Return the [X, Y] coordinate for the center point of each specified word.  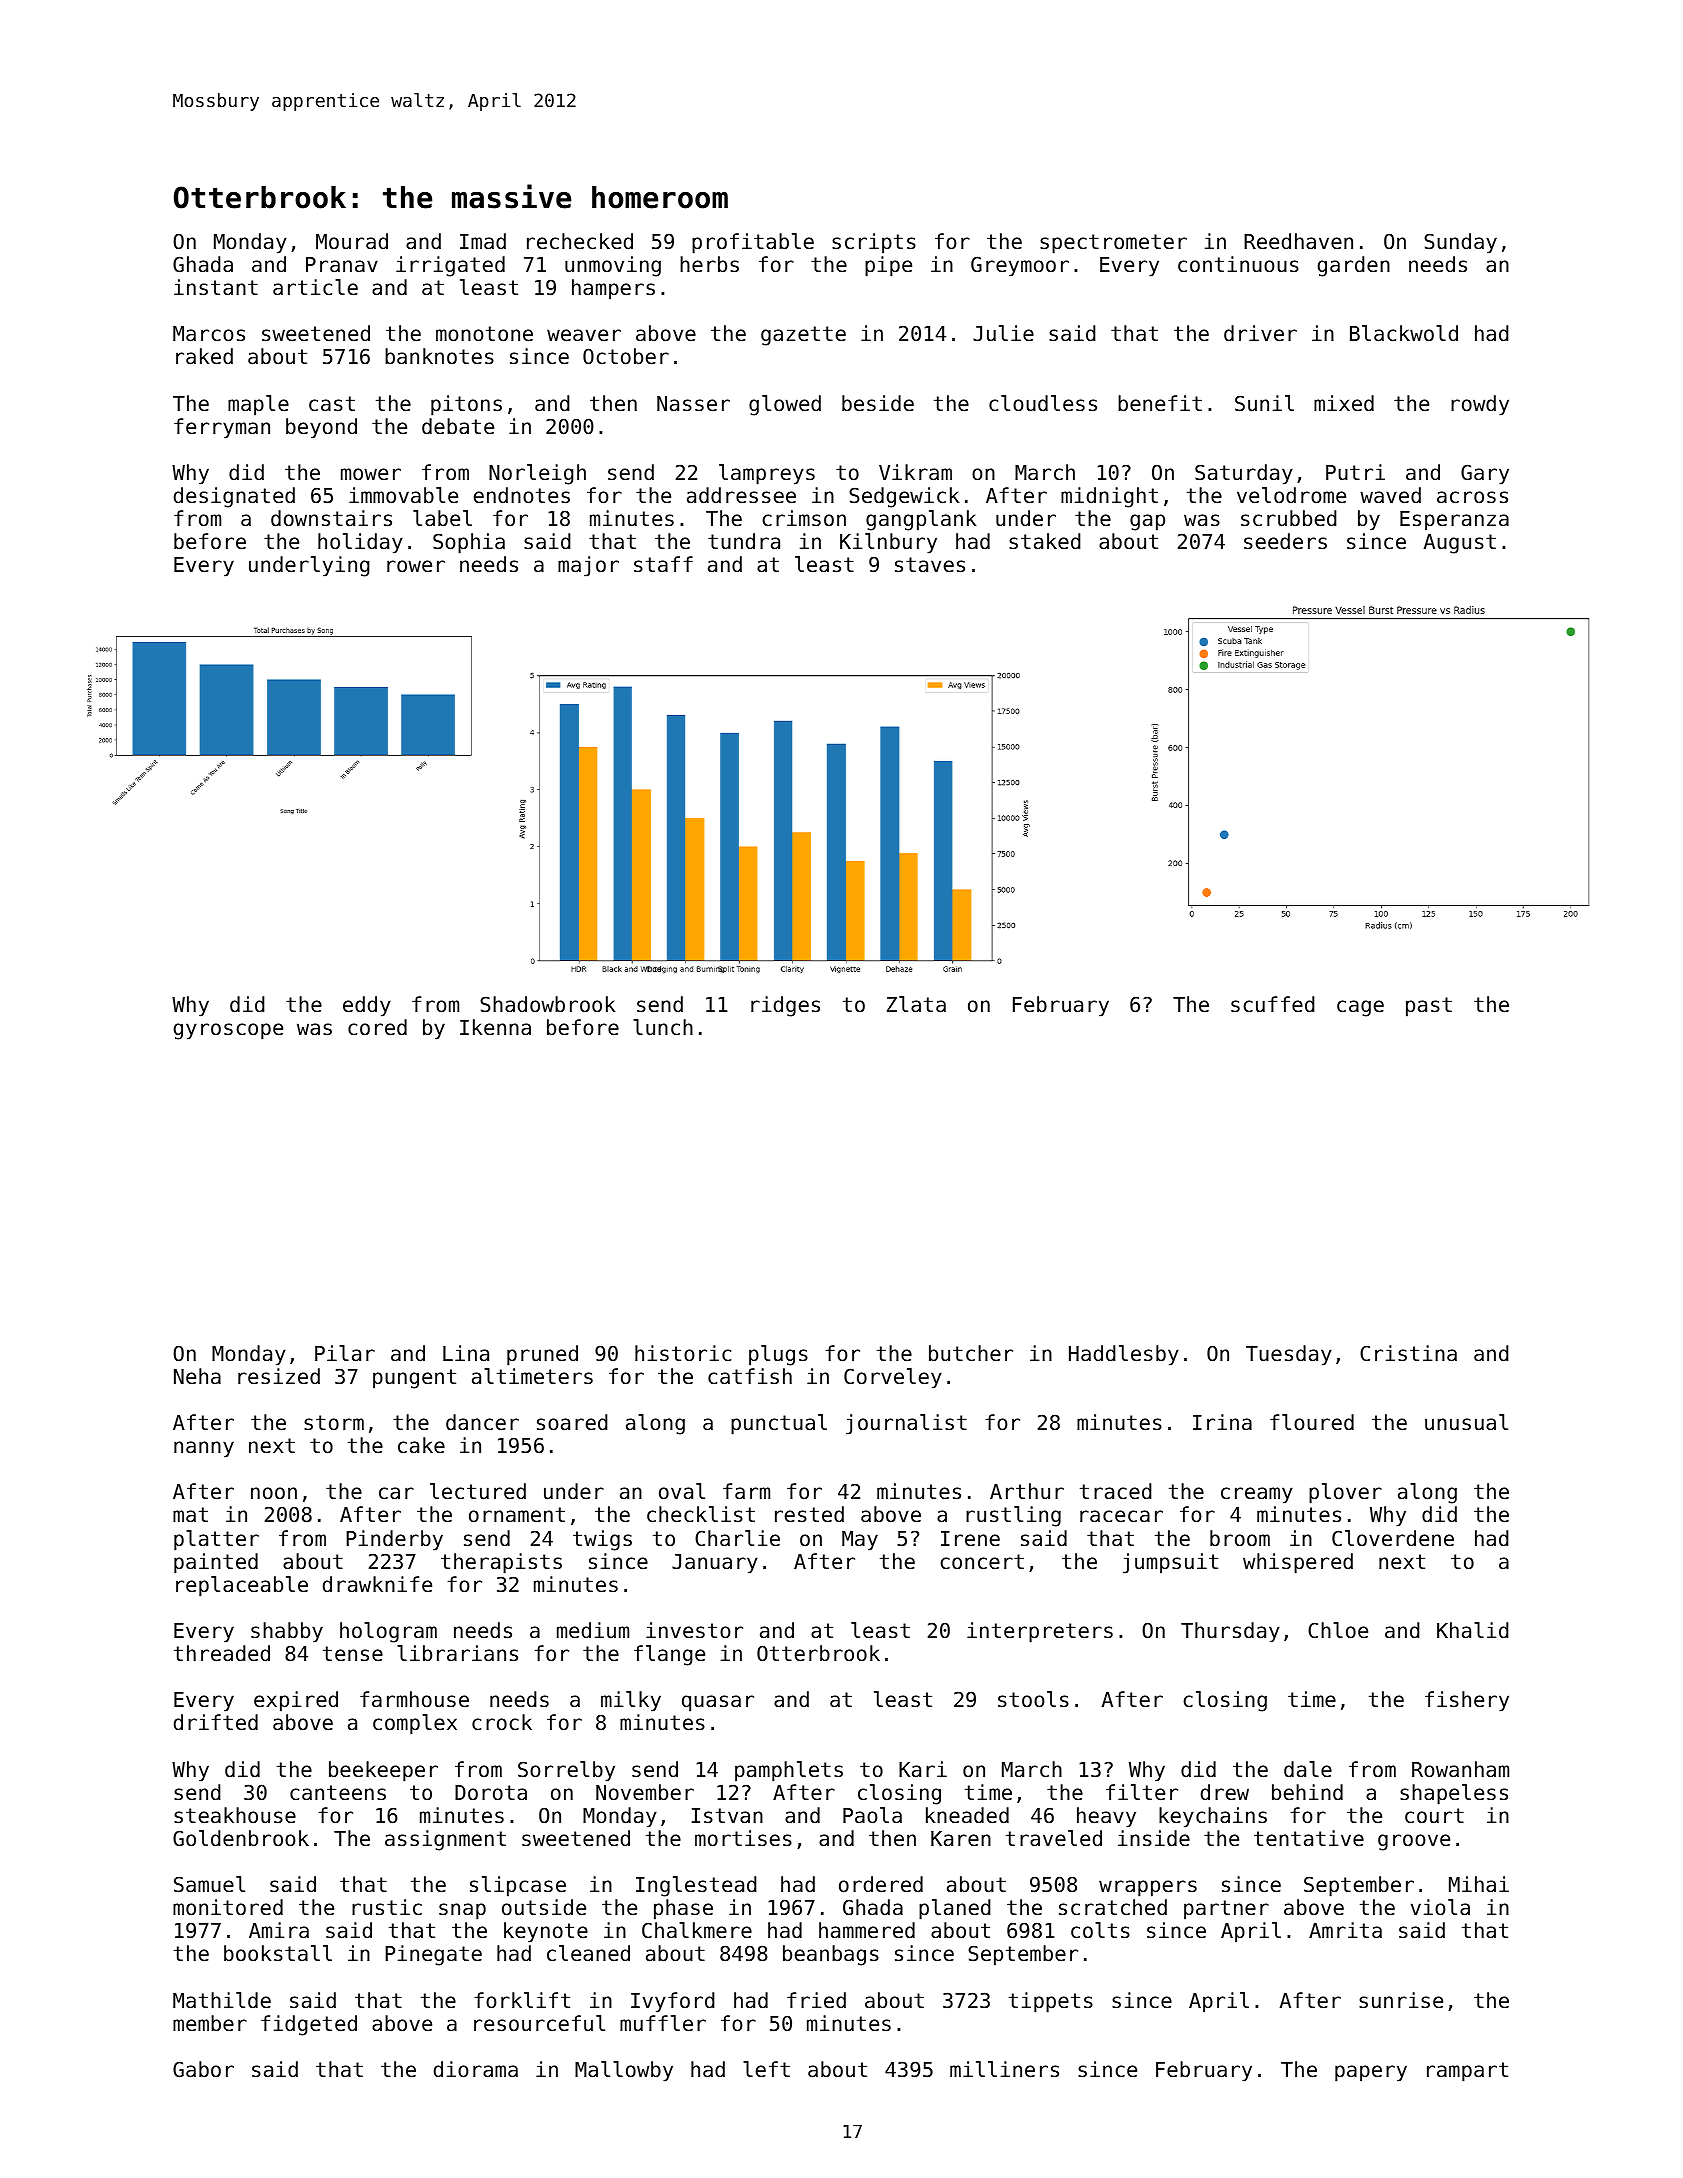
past [1429, 1007]
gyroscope [228, 1031]
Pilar [345, 1353]
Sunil [1264, 403]
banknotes [439, 356]
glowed [785, 405]
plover [1345, 1493]
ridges [785, 1006]
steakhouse [235, 1815]
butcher [971, 1353]
